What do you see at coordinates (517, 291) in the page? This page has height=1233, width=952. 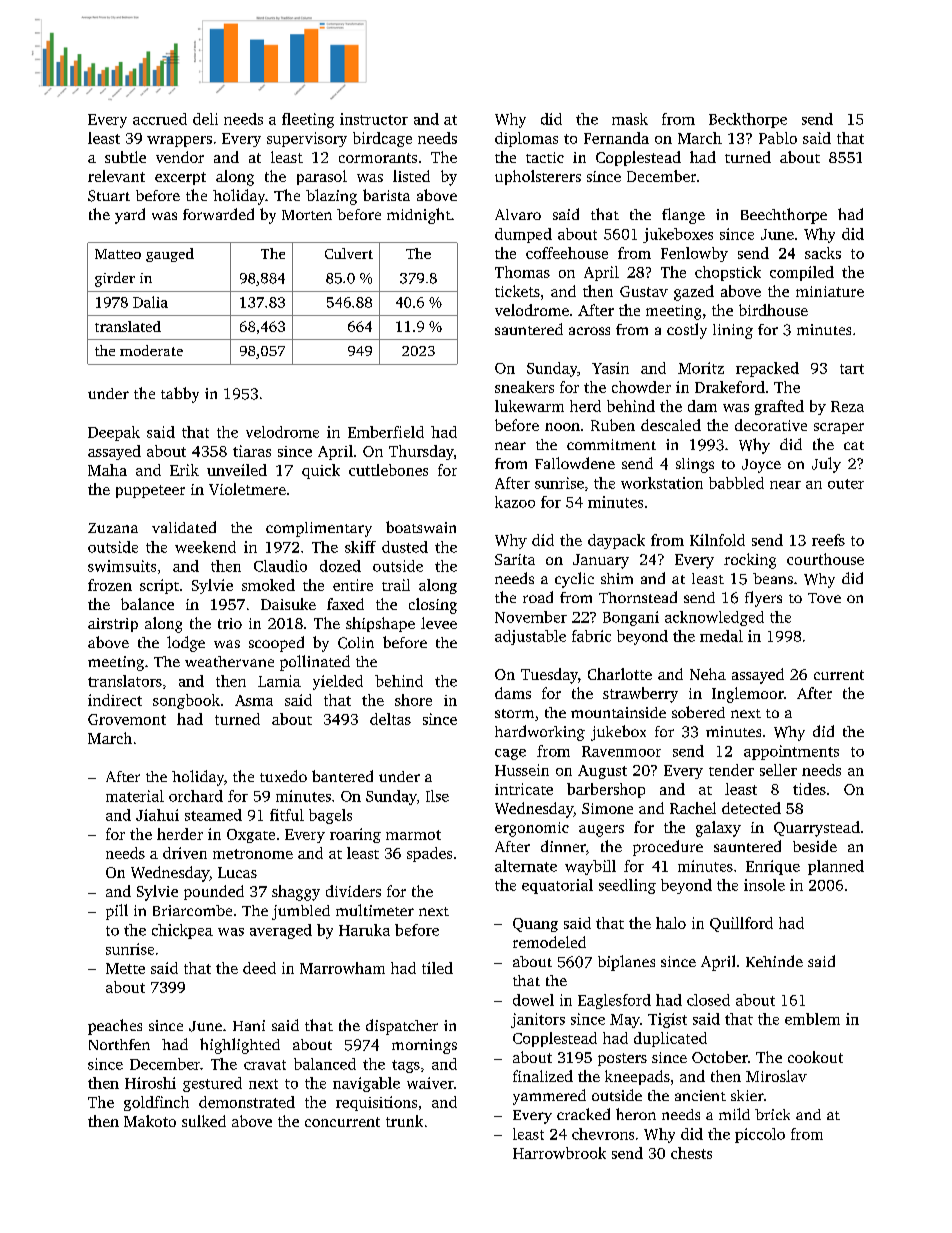 I see `tickets` at bounding box center [517, 291].
